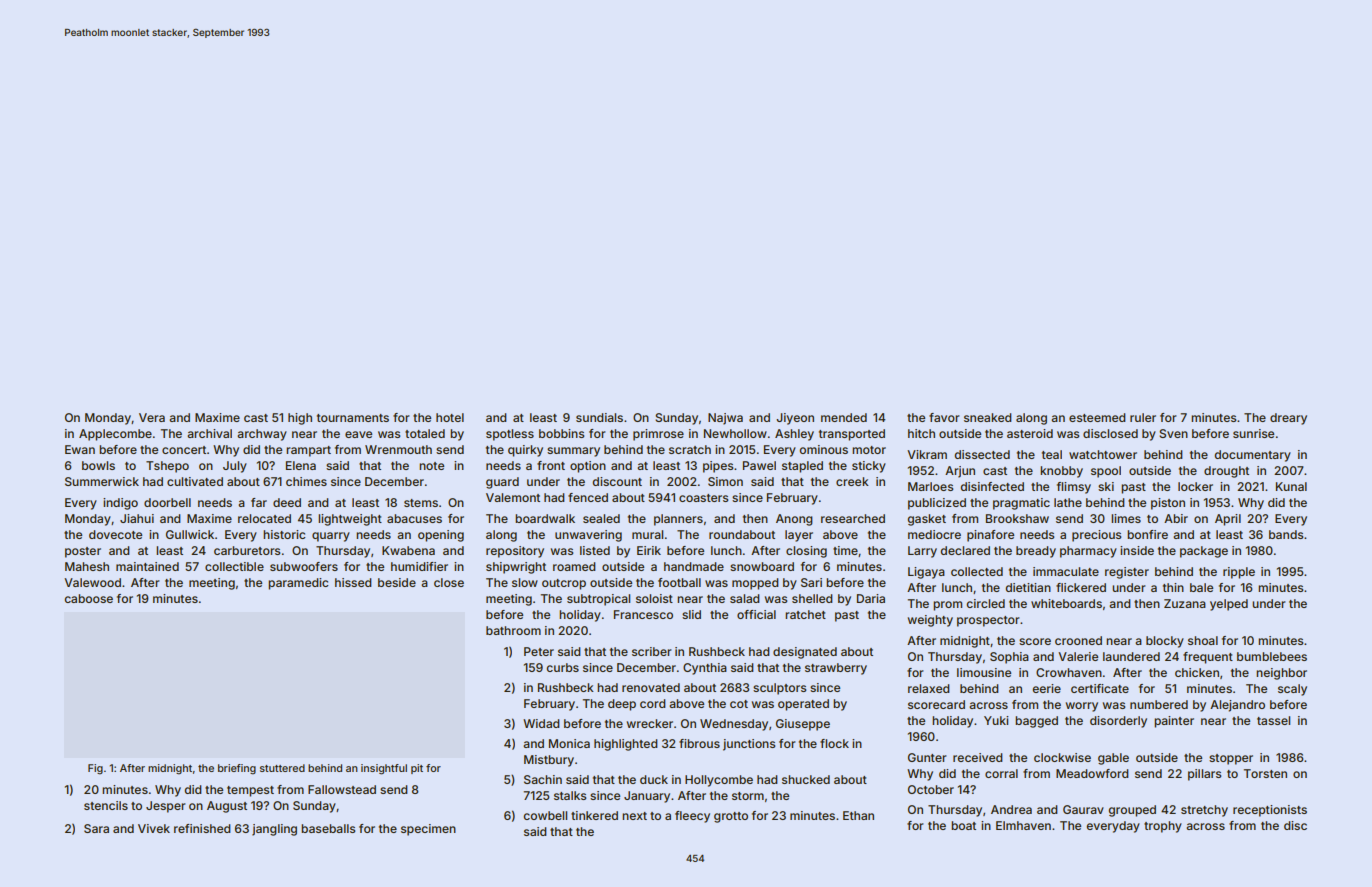 The width and height of the image is (1372, 887). Describe the element at coordinates (988, 417) in the image. I see `sneaked` at that location.
